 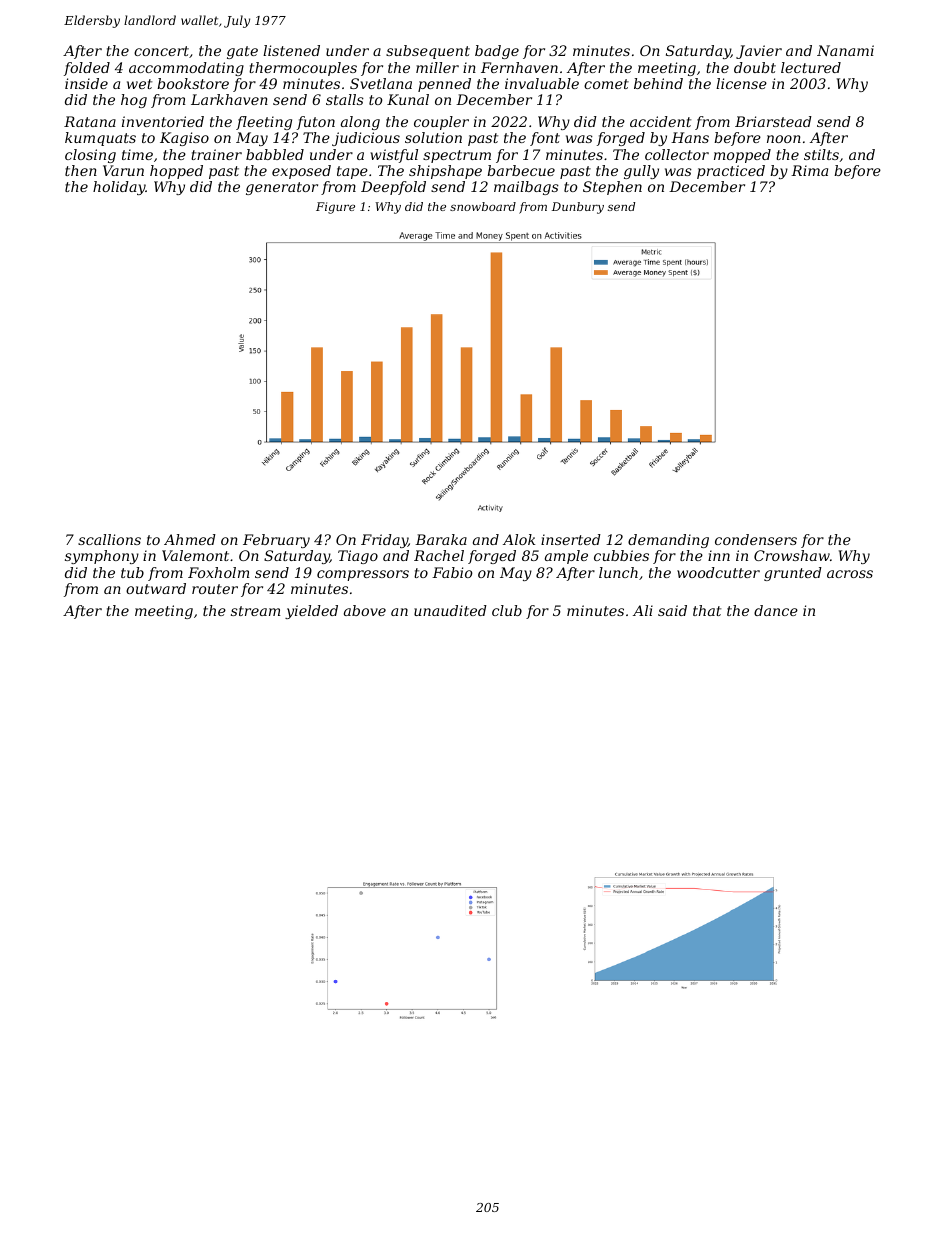 What do you see at coordinates (109, 539) in the page?
I see `scallions` at bounding box center [109, 539].
